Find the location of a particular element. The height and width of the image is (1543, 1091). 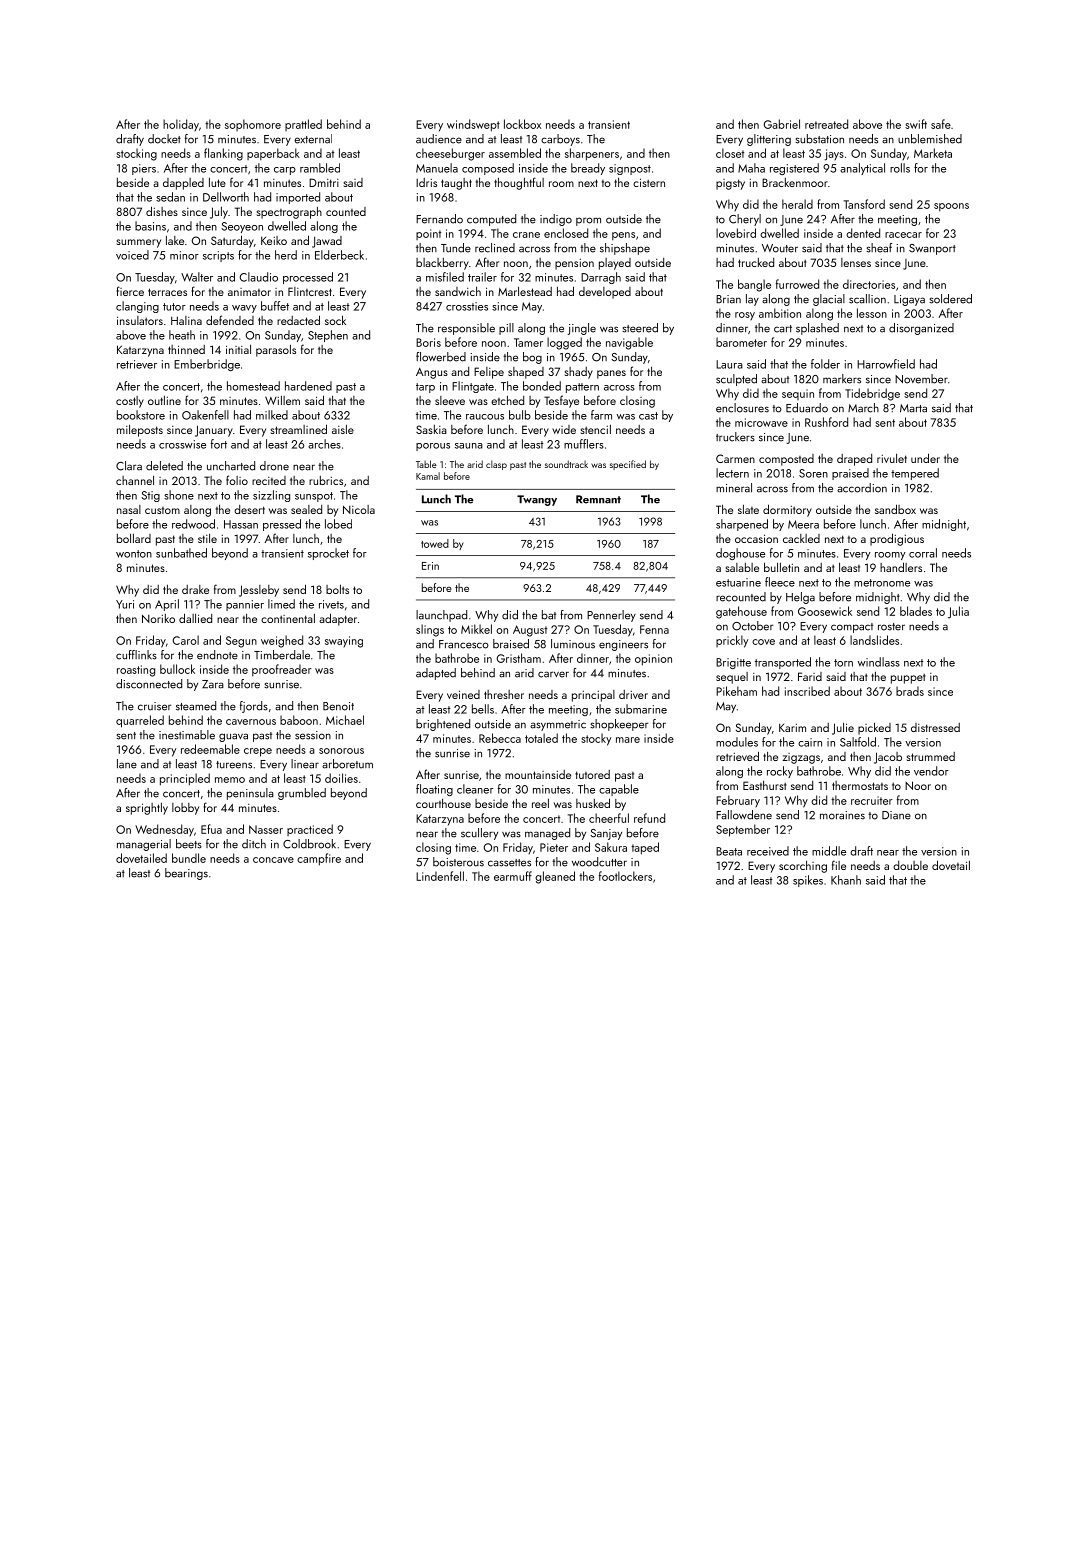

grumbled is located at coordinates (302, 794).
